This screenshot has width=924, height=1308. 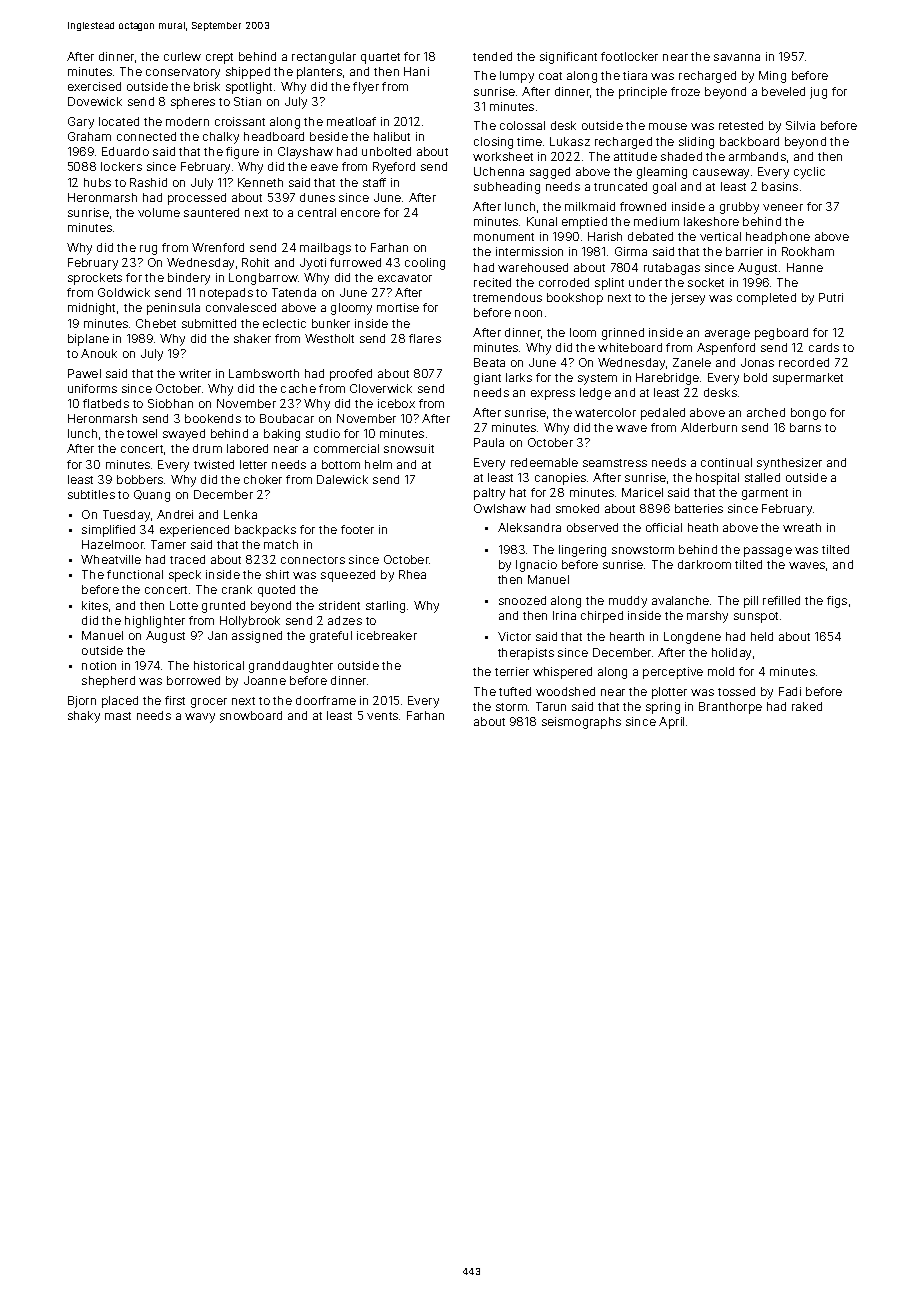 What do you see at coordinates (142, 433) in the screenshot?
I see `towel` at bounding box center [142, 433].
